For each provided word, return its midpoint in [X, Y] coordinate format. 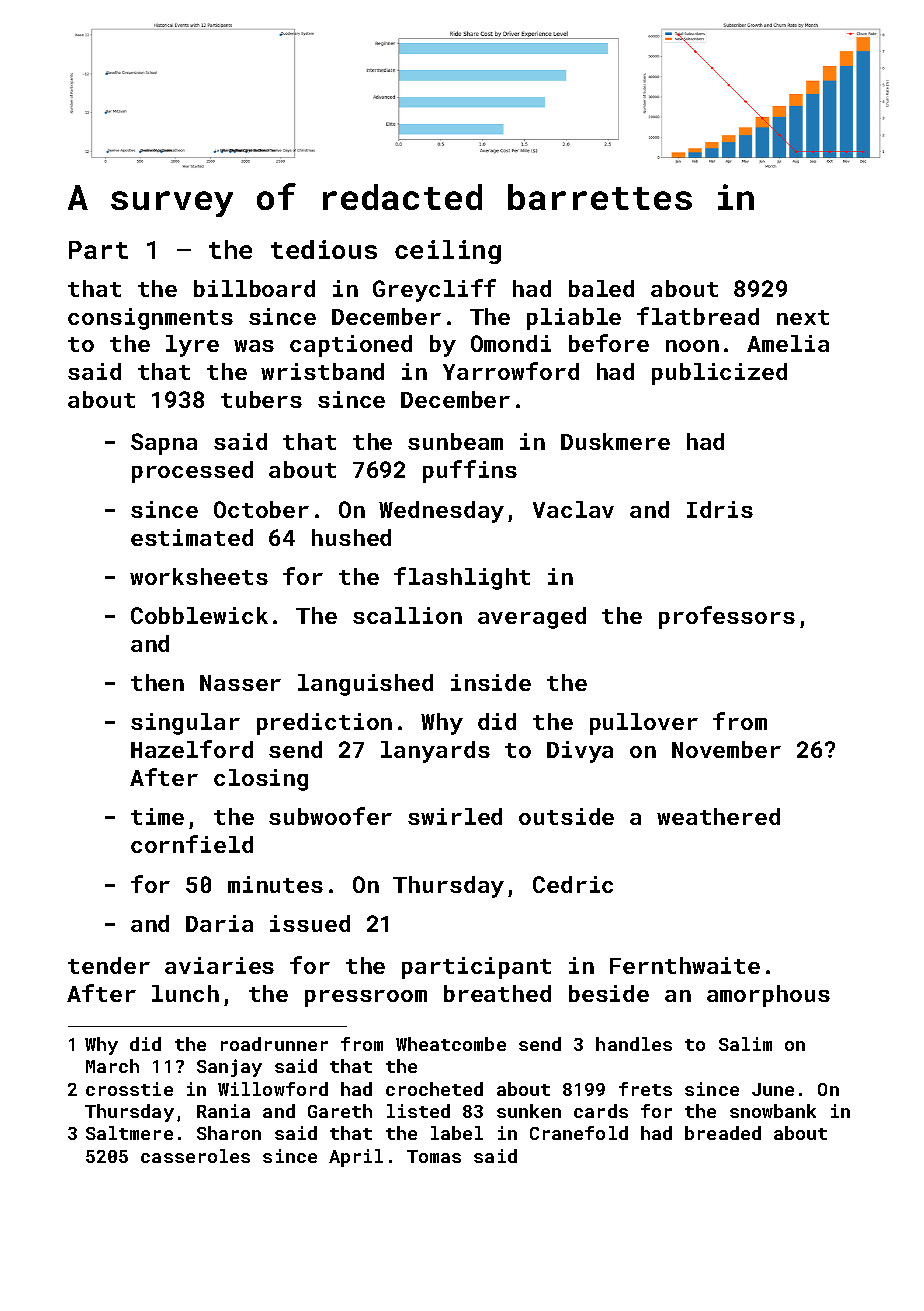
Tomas [434, 1156]
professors [727, 617]
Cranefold [579, 1133]
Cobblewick [199, 615]
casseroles [195, 1156]
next [803, 317]
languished [365, 685]
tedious [324, 249]
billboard [254, 288]
